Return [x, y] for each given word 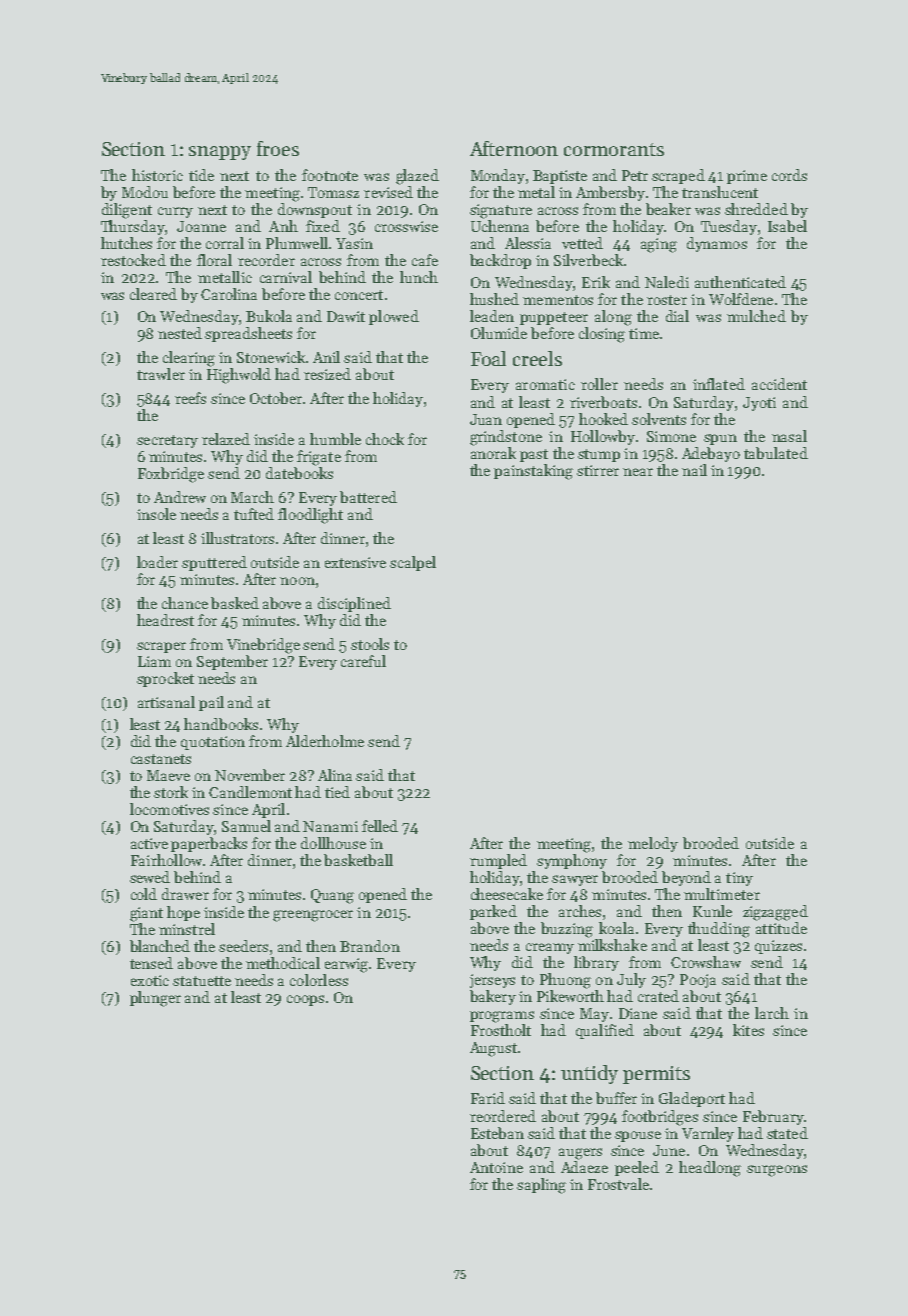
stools [370, 644]
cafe [425, 260]
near [638, 472]
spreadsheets [248, 334]
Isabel [787, 226]
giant [146, 914]
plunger [155, 999]
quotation [213, 743]
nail [694, 470]
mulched [756, 316]
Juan [486, 419]
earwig [347, 965]
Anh [283, 226]
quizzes [778, 947]
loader [157, 562]
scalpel [413, 563]
